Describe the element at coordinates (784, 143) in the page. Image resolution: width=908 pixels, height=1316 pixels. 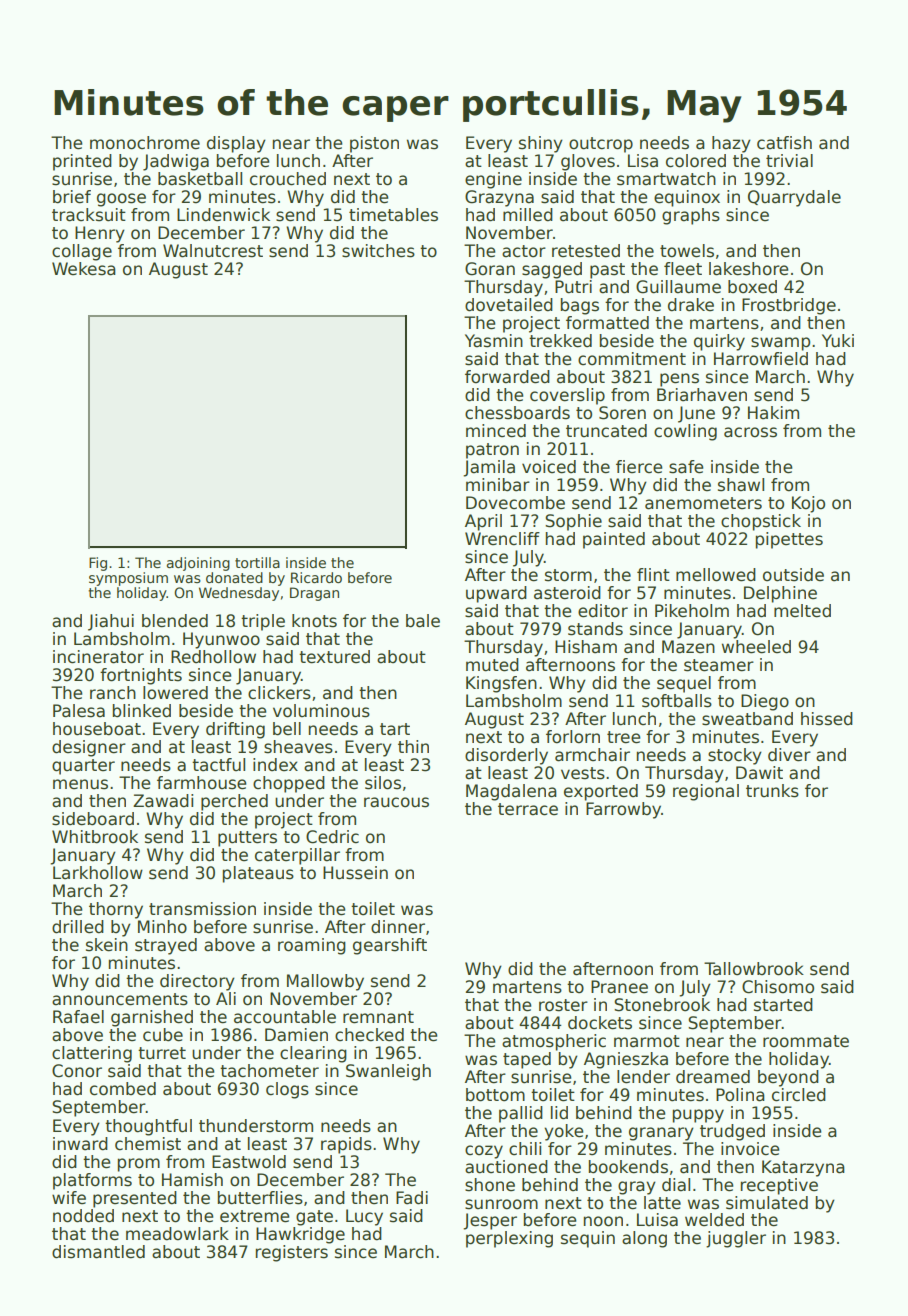
I see `catfish` at that location.
